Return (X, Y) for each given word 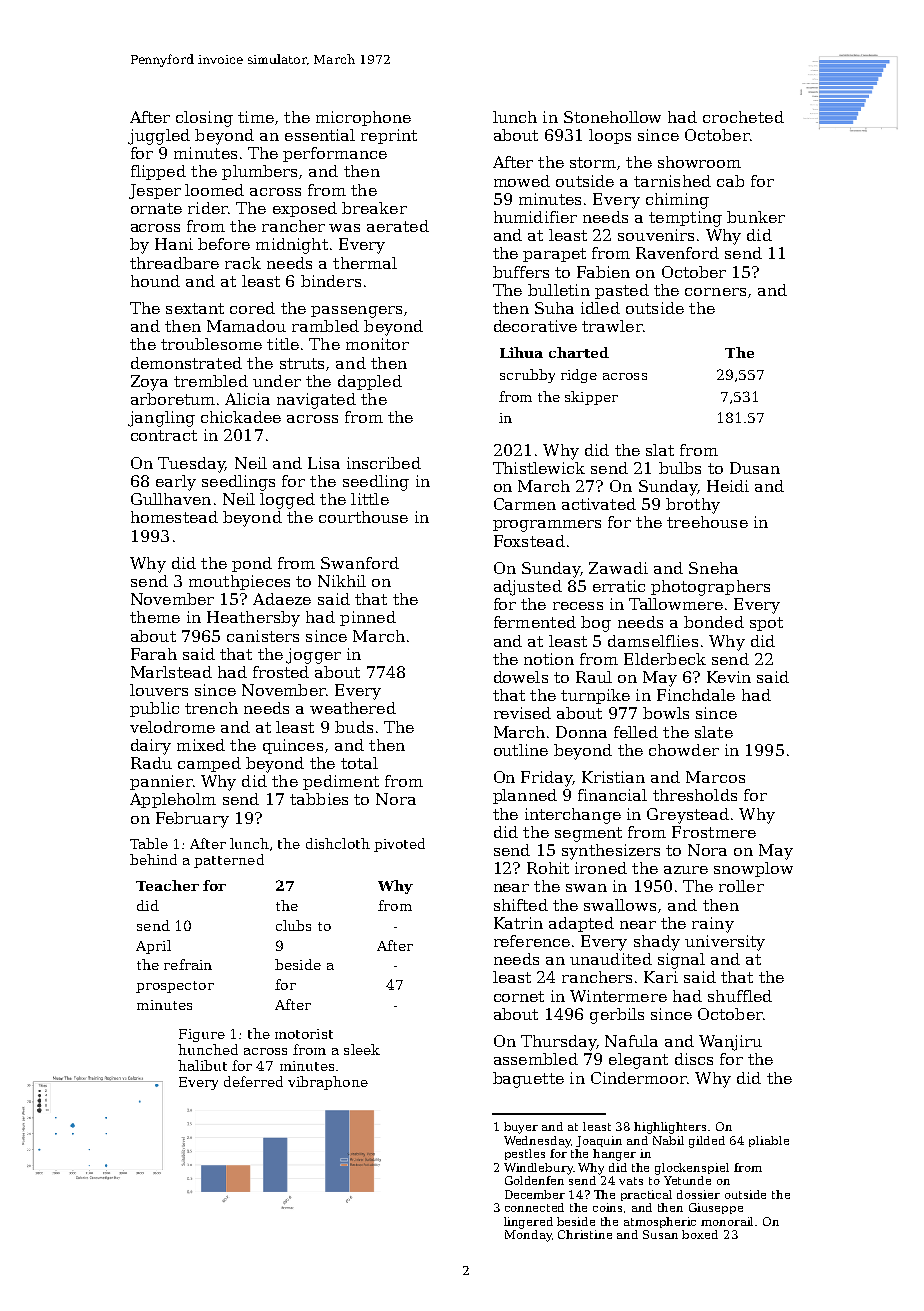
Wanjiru (730, 1043)
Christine (585, 1234)
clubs (293, 925)
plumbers (259, 172)
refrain (188, 964)
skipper (591, 398)
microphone (363, 118)
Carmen (525, 504)
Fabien (603, 272)
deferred (253, 1081)
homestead (174, 517)
